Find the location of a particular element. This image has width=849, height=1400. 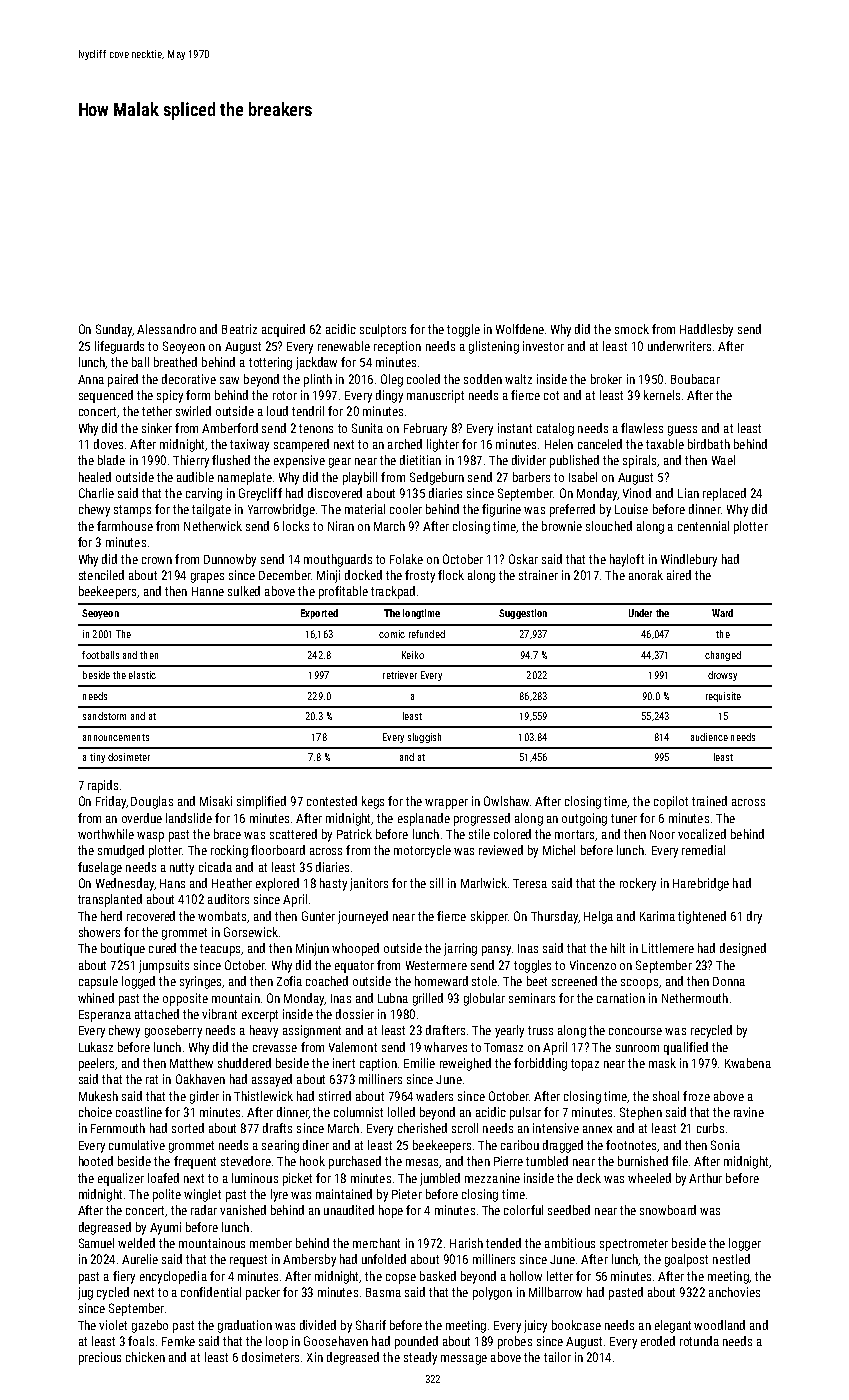

smock is located at coordinates (632, 329).
